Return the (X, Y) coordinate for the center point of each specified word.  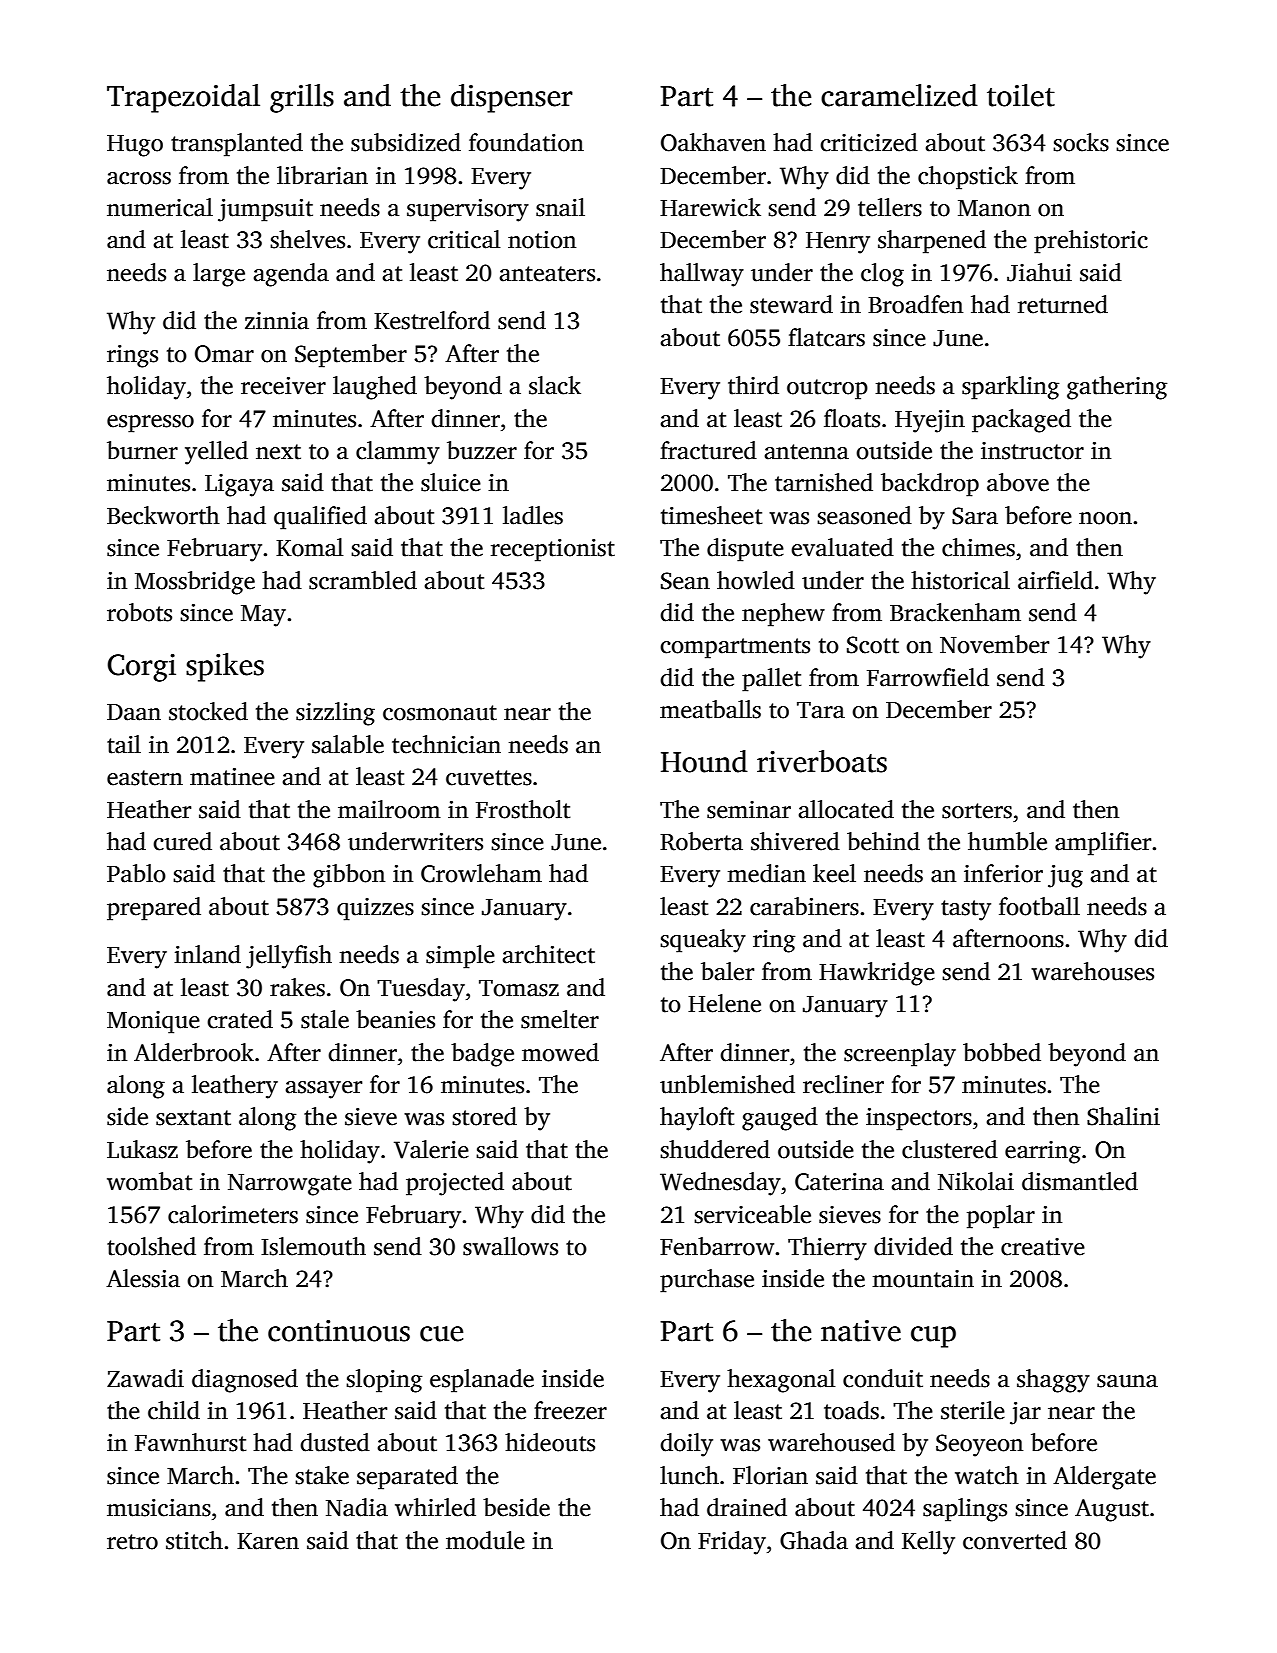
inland (207, 954)
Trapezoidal (183, 98)
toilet (1021, 95)
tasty (966, 910)
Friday (732, 1543)
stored (484, 1116)
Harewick (710, 207)
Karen (268, 1541)
